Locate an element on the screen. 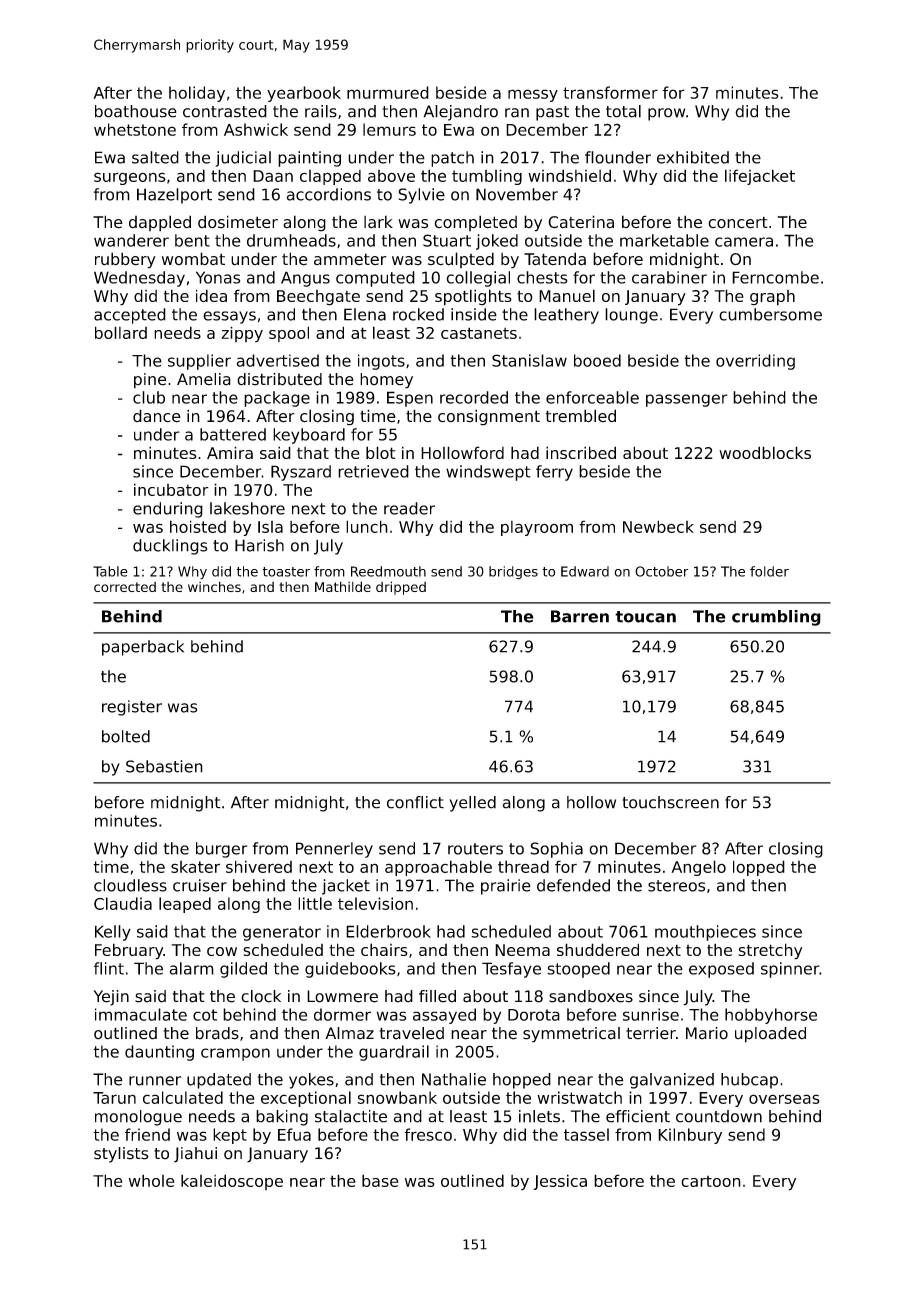 This screenshot has height=1308, width=924. snowbank is located at coordinates (397, 1097).
